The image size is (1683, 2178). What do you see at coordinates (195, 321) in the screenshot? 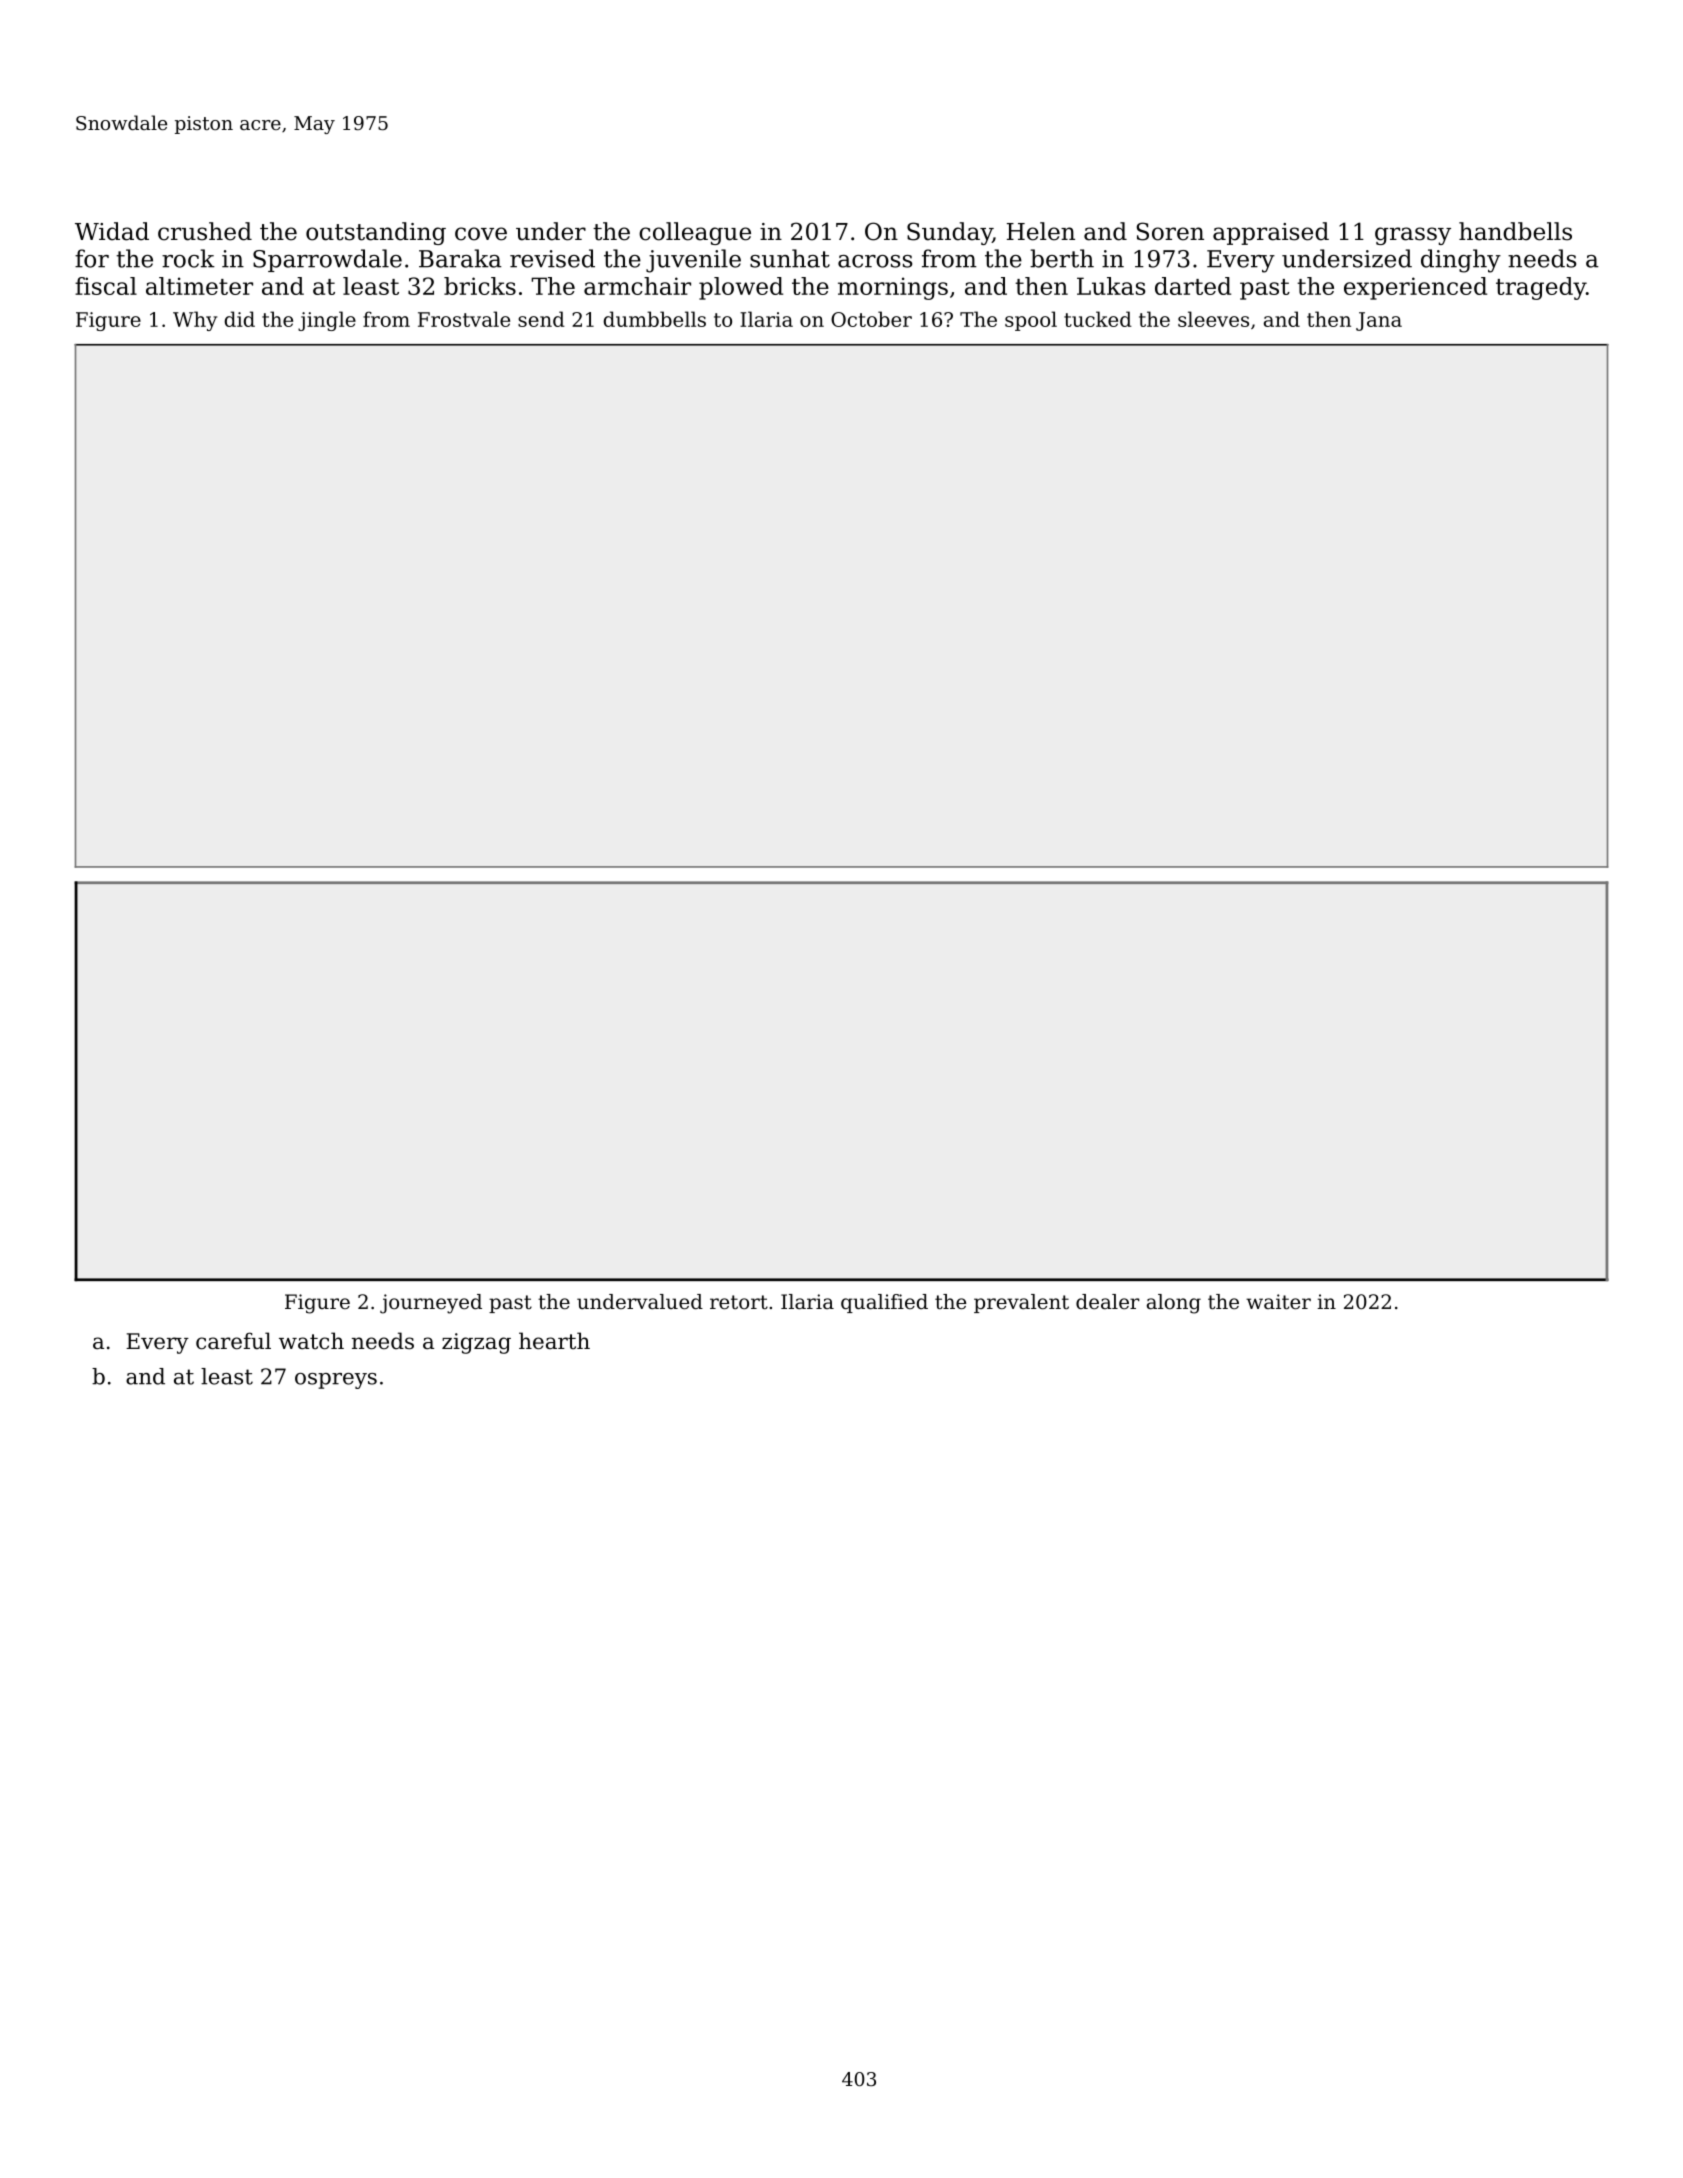
I see `Why` at bounding box center [195, 321].
